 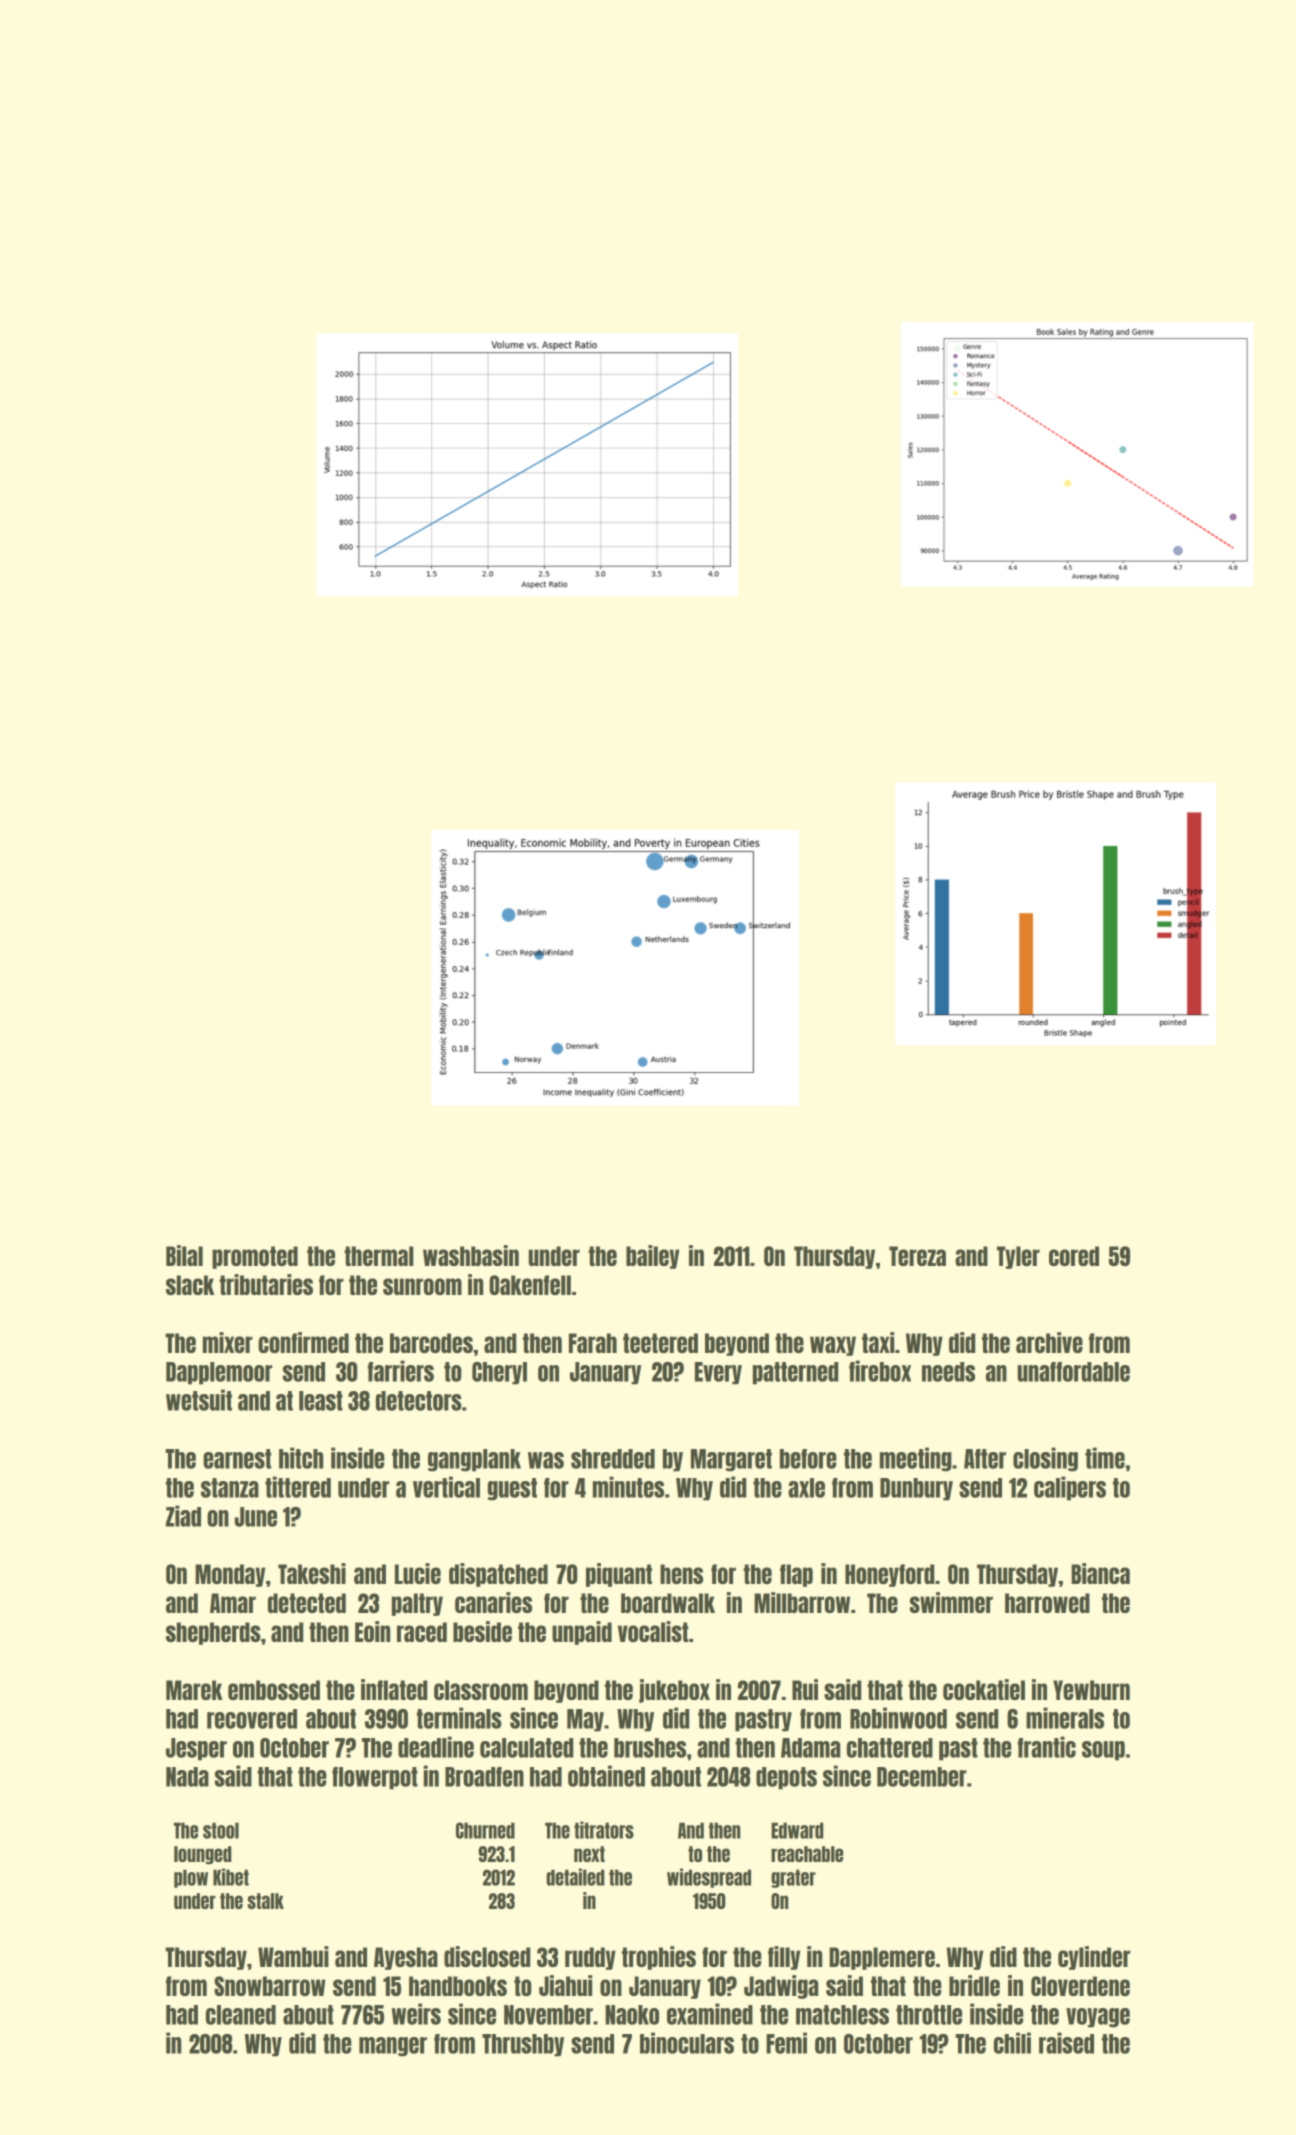 I want to click on stalk, so click(x=265, y=1901).
